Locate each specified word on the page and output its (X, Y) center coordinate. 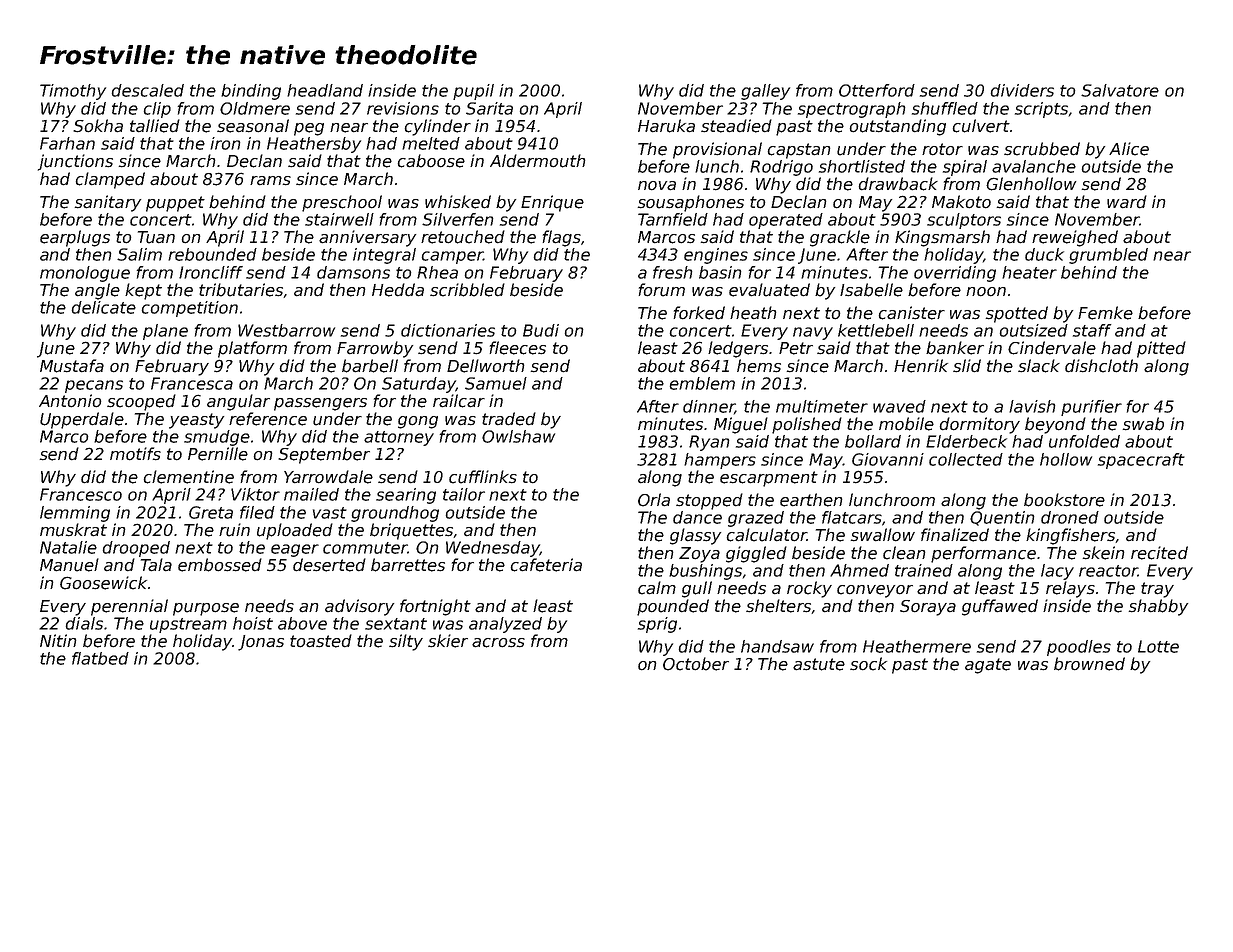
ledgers (738, 349)
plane (165, 332)
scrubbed (1042, 149)
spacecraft (1141, 461)
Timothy (73, 92)
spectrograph (851, 110)
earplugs (75, 238)
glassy (695, 536)
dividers (1022, 90)
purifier (1091, 408)
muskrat (73, 530)
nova (657, 186)
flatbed (100, 658)
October (696, 664)
